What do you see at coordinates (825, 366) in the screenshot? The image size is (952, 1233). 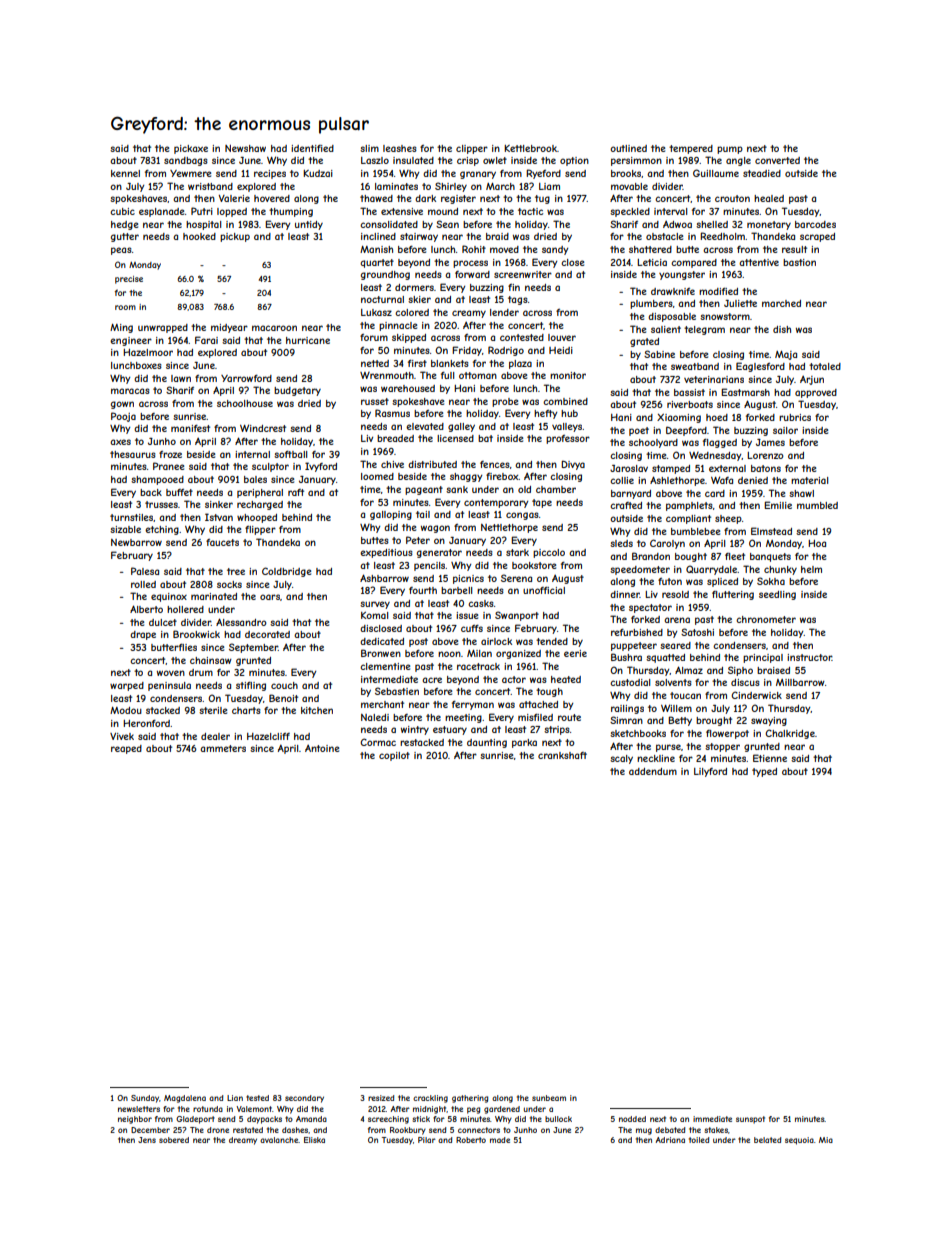 I see `totaled` at bounding box center [825, 366].
